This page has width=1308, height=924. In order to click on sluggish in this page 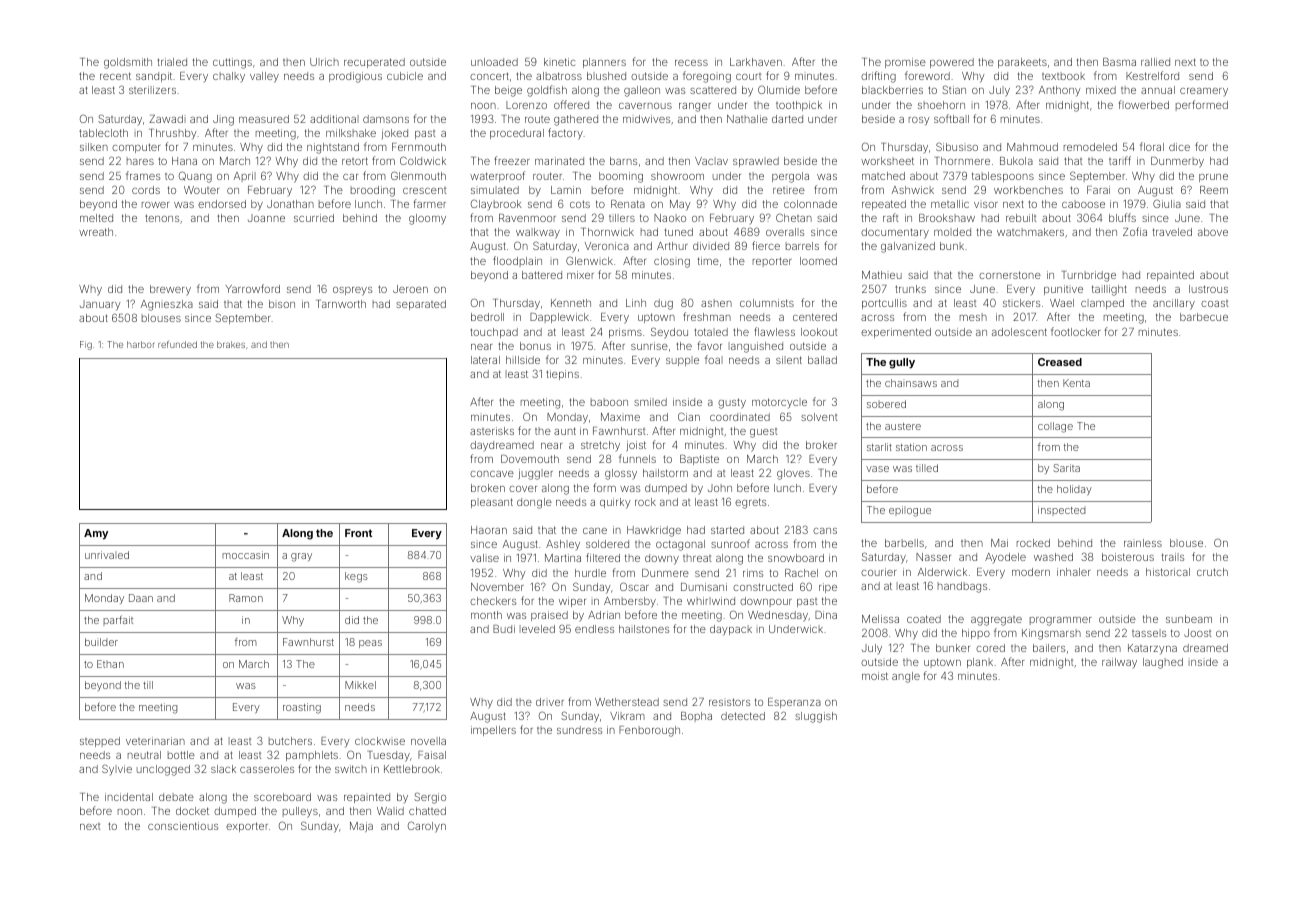, I will do `click(816, 717)`.
